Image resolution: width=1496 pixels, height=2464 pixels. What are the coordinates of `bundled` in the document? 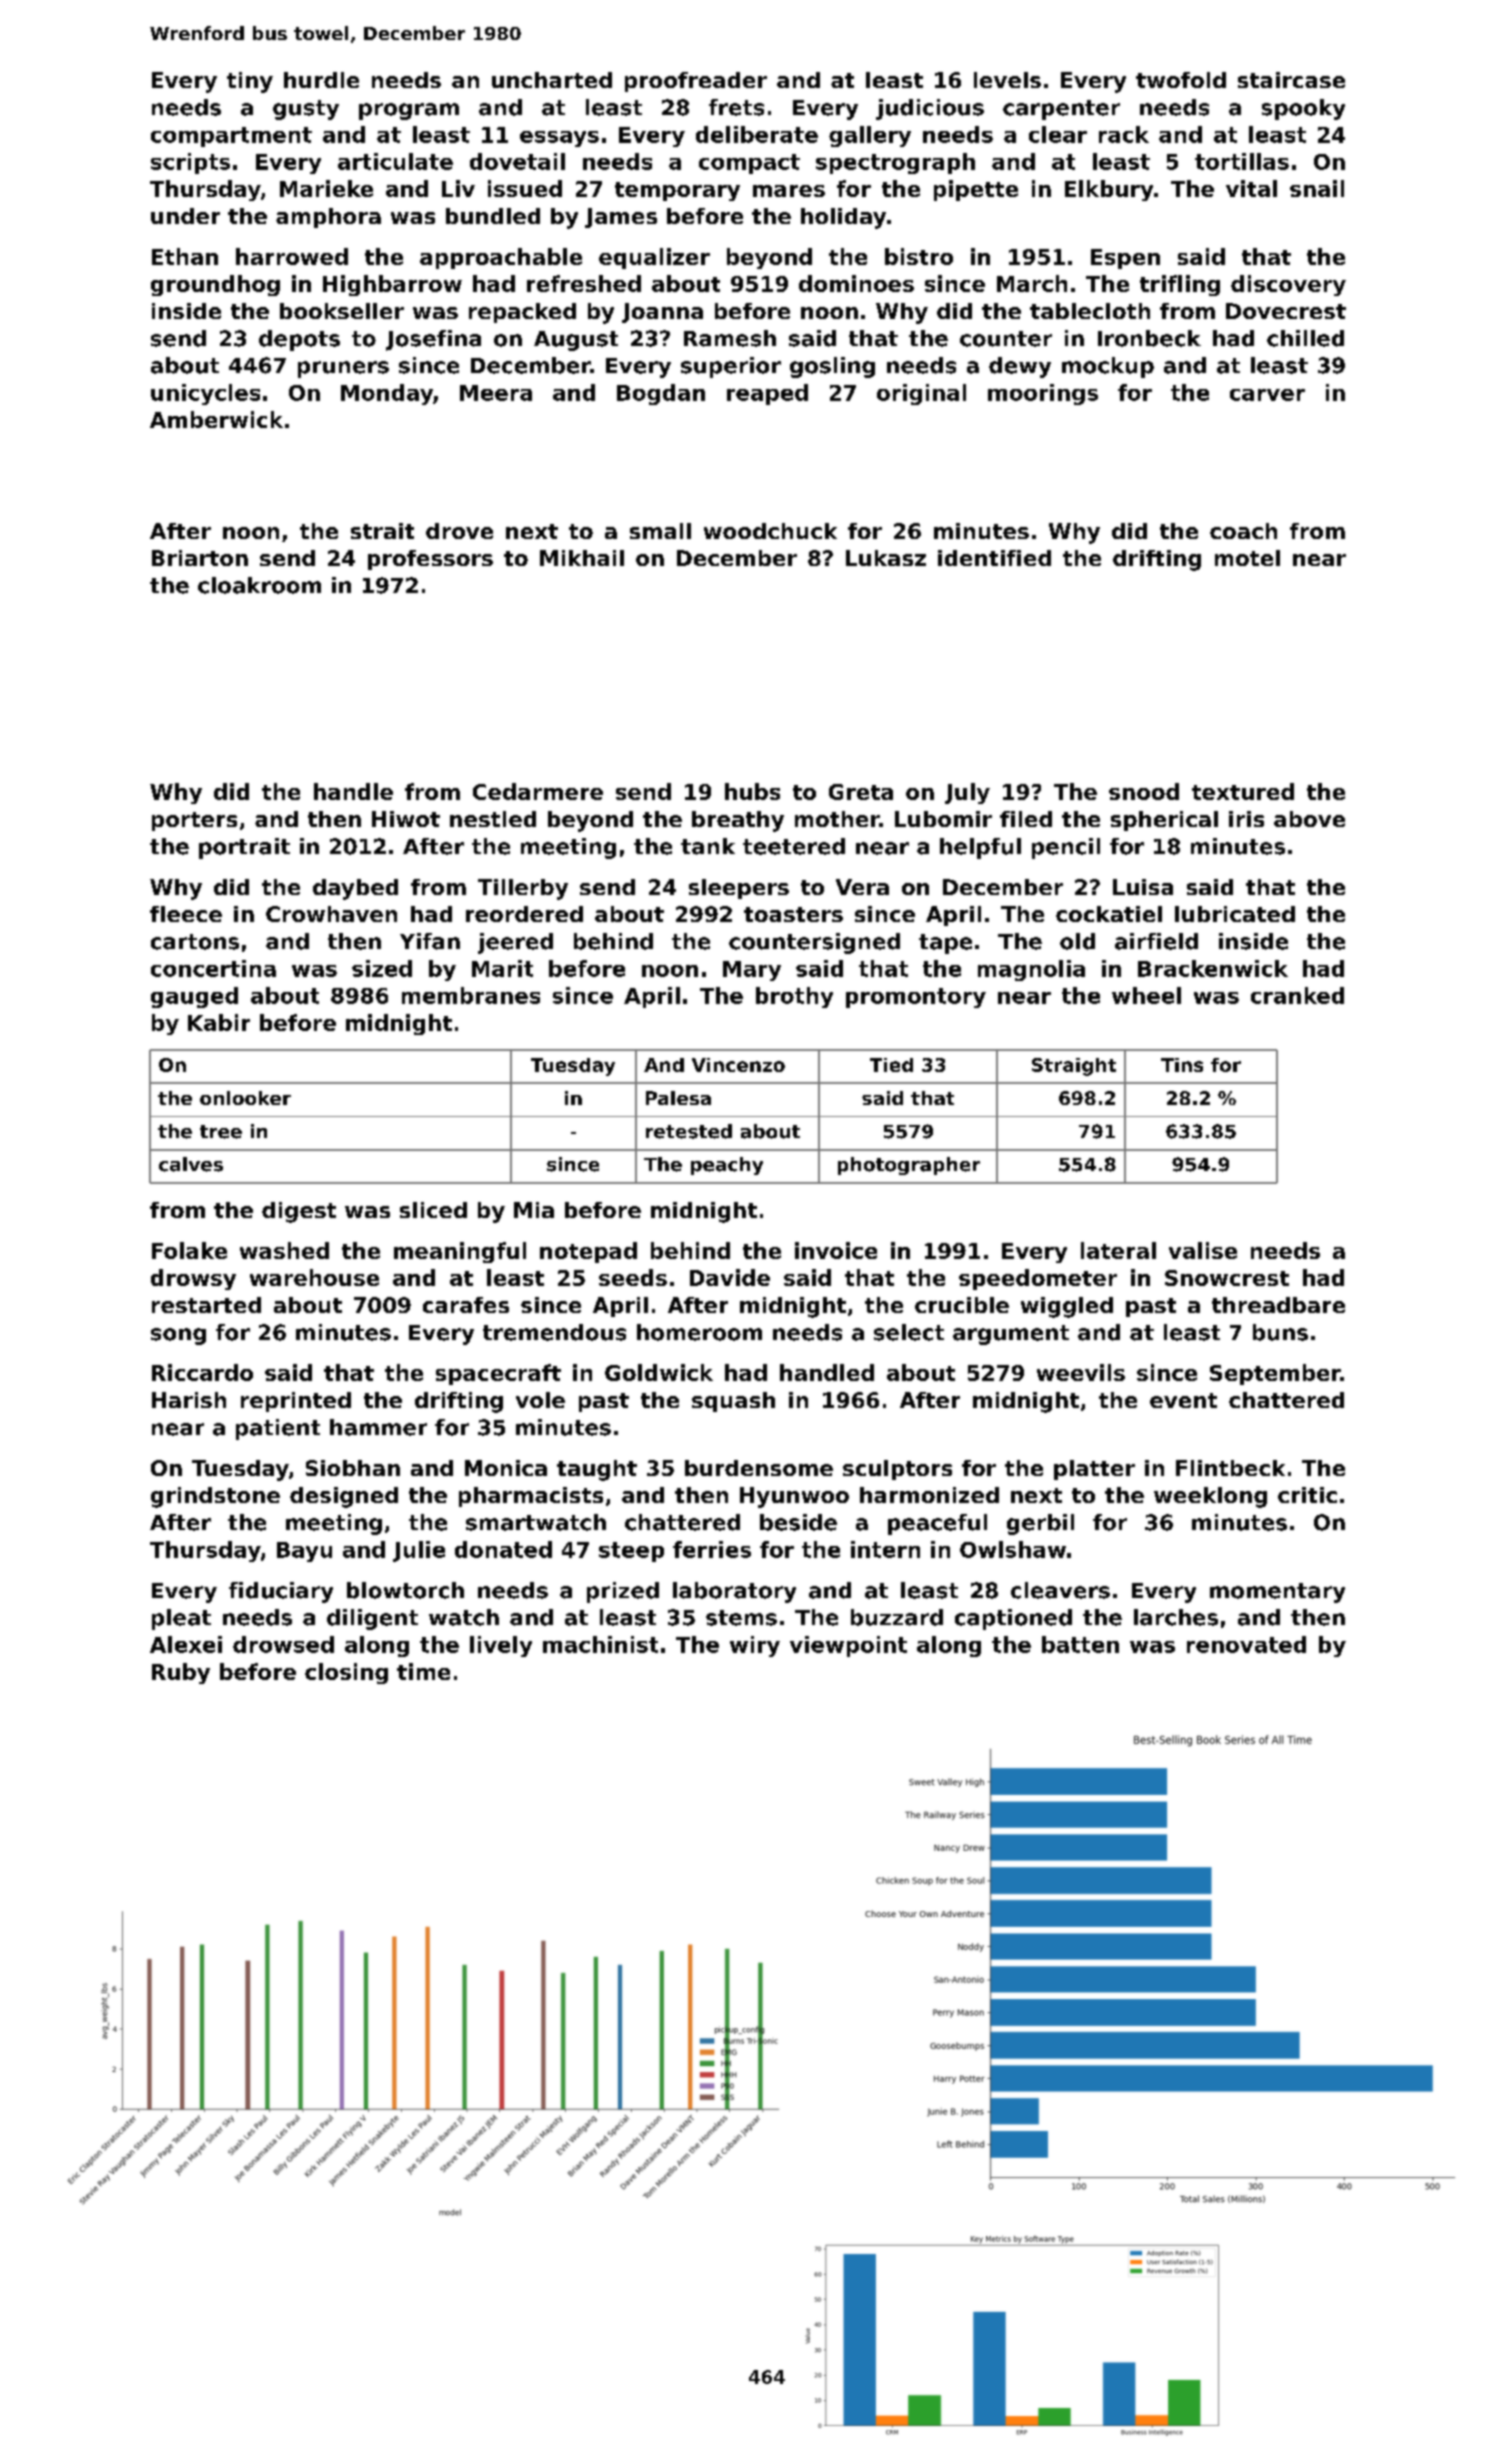 It's located at (493, 216).
